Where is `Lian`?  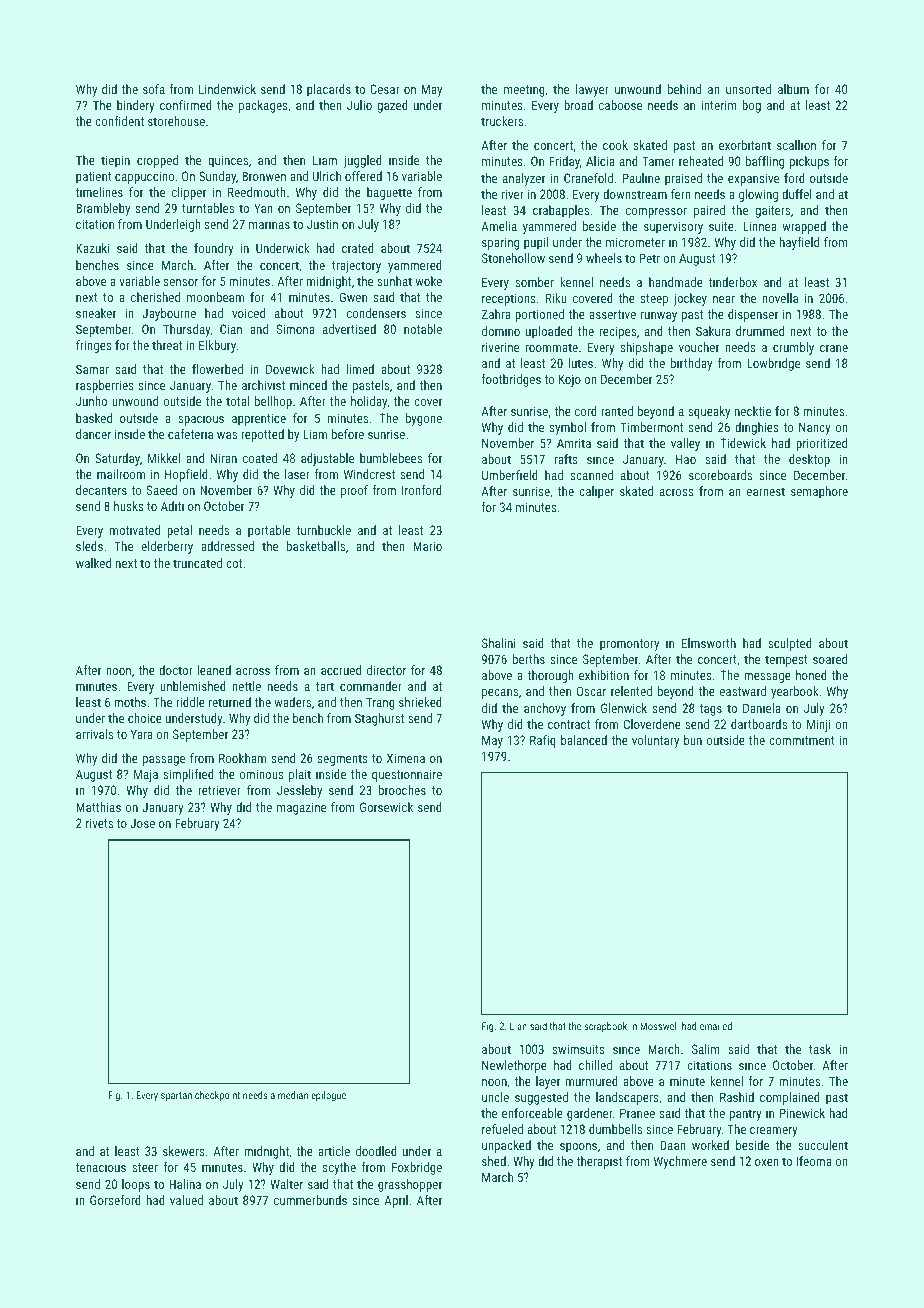
Lian is located at coordinates (518, 1026).
